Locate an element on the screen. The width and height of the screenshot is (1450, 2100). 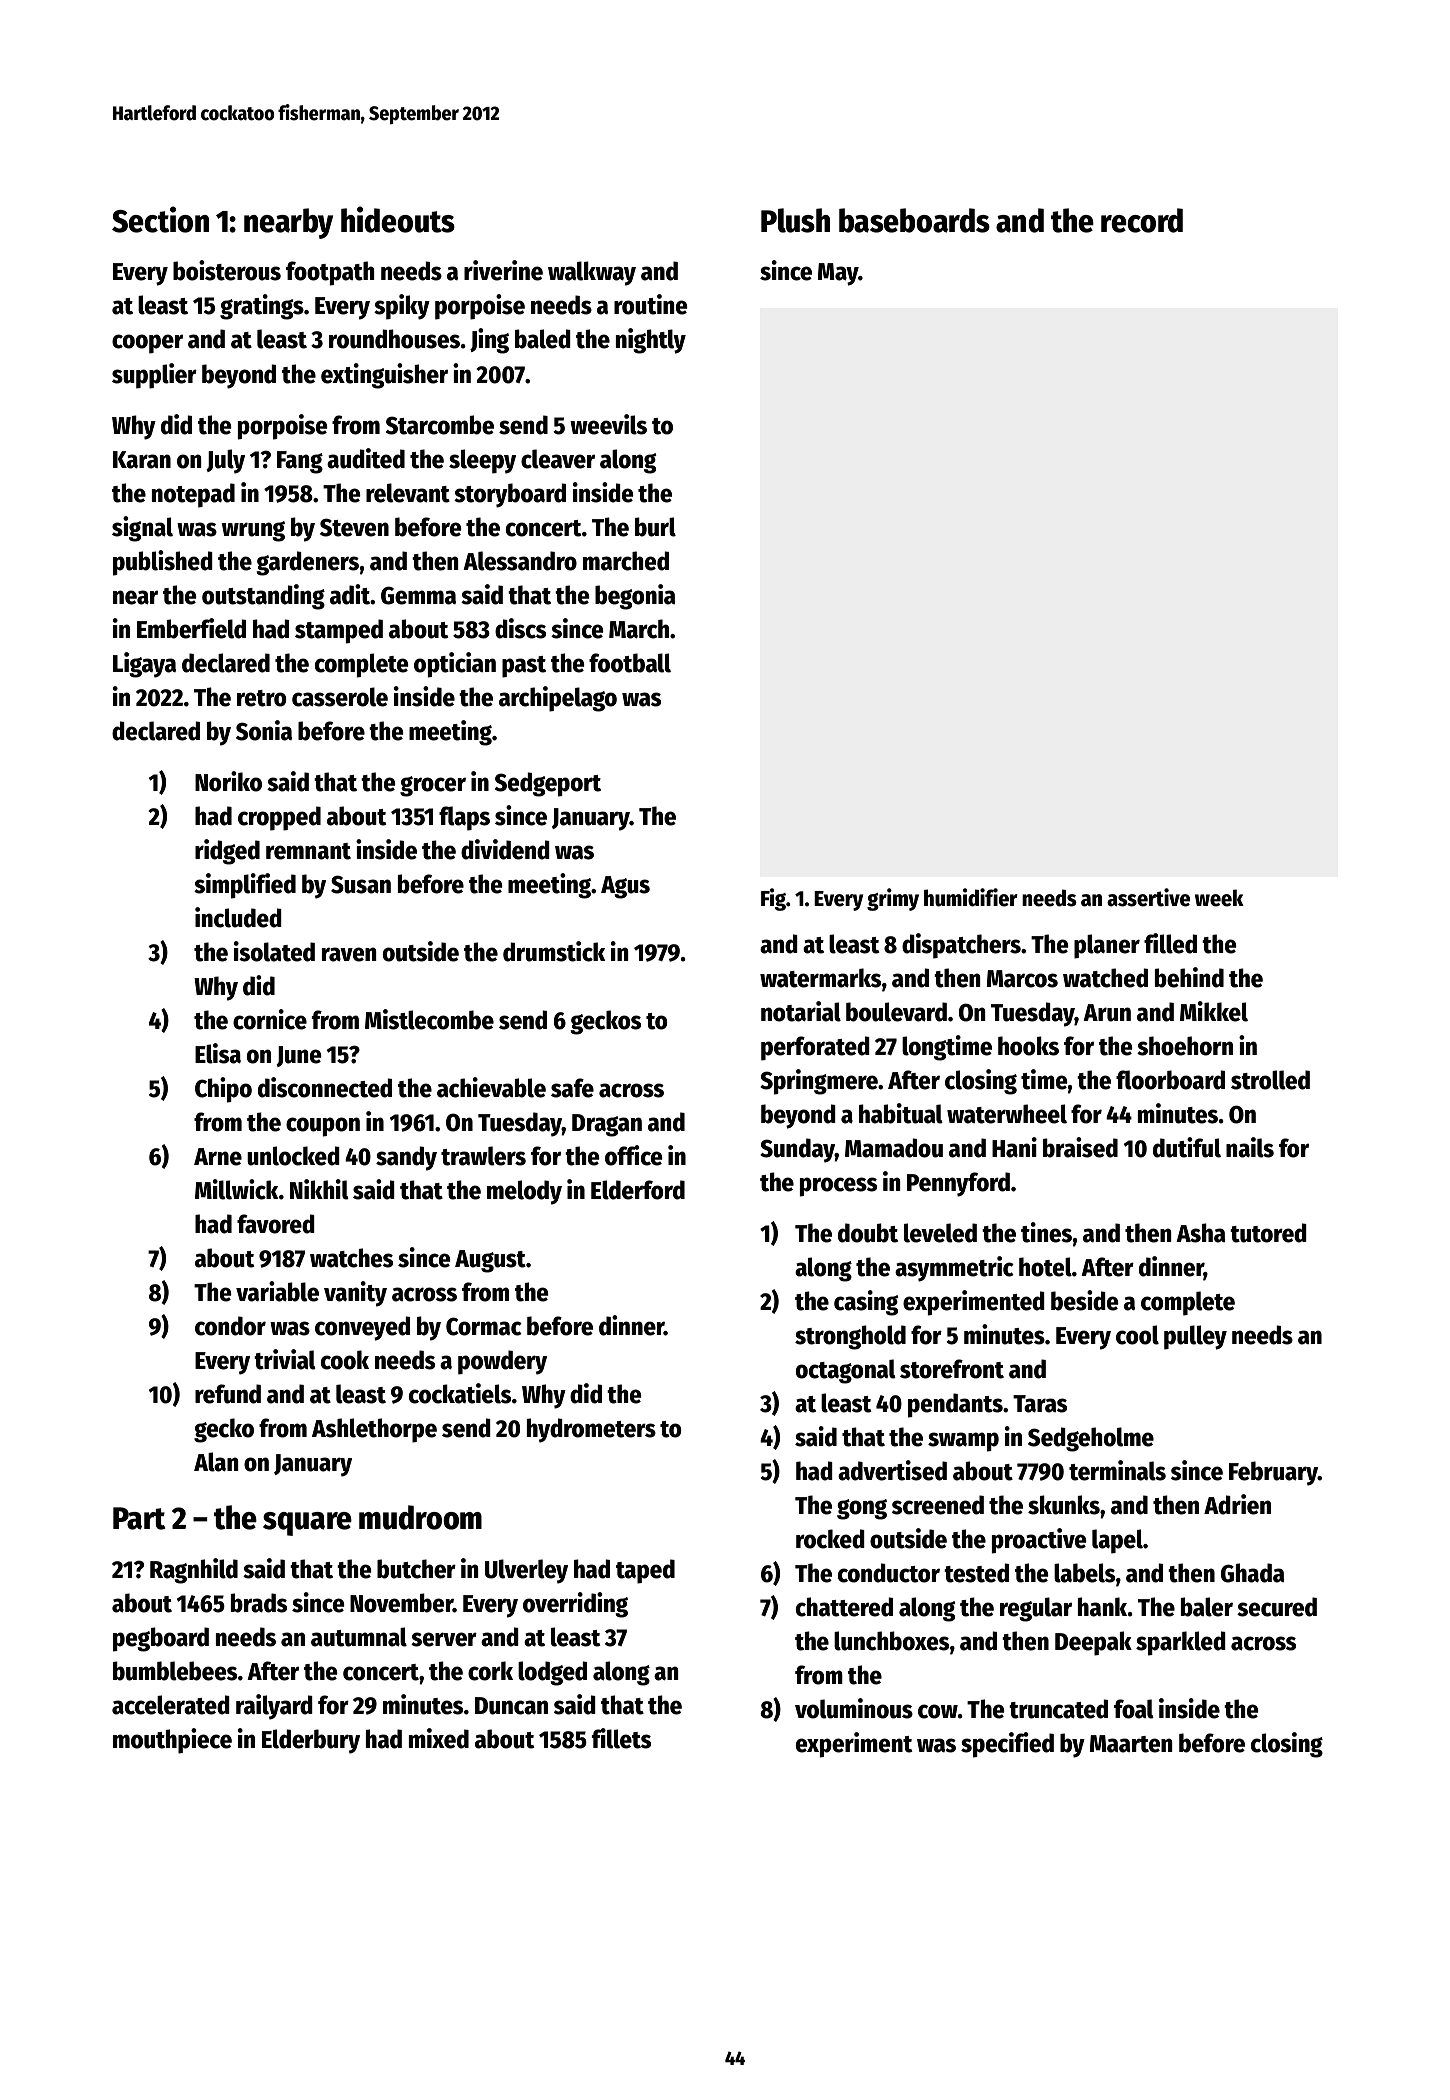
cooper is located at coordinates (147, 344).
